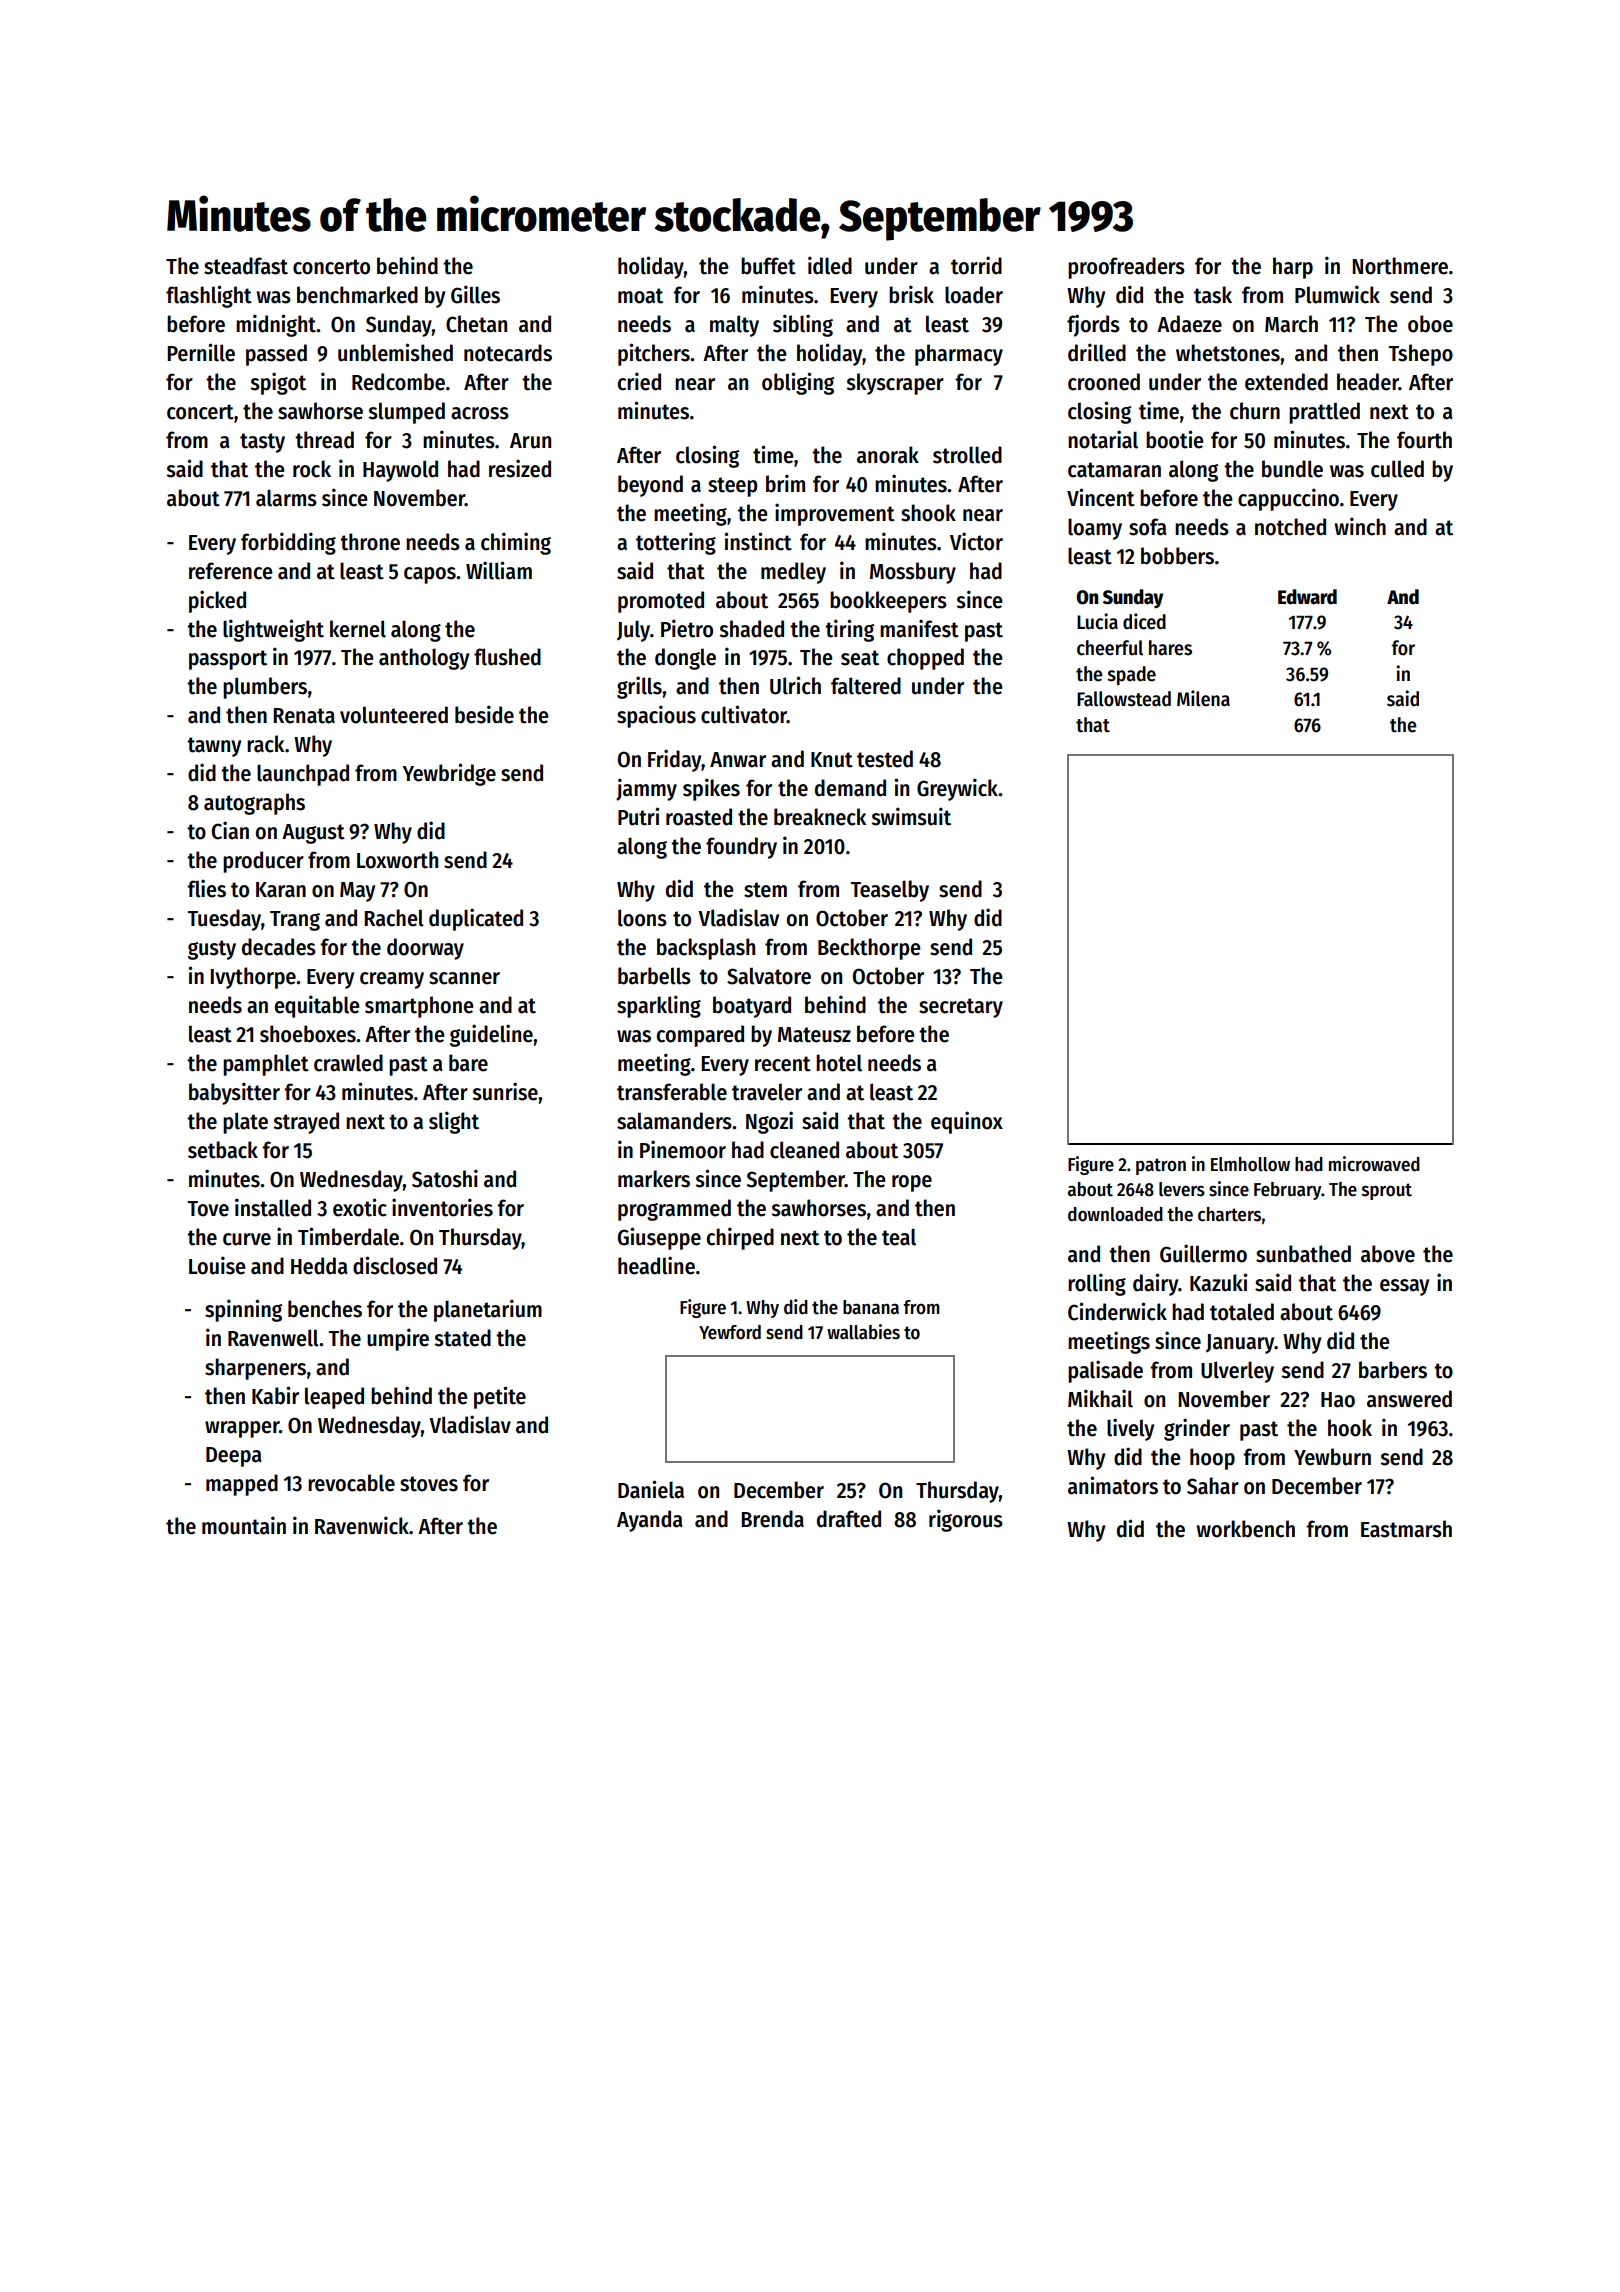 The image size is (1620, 2292). I want to click on Edward, so click(1307, 597).
